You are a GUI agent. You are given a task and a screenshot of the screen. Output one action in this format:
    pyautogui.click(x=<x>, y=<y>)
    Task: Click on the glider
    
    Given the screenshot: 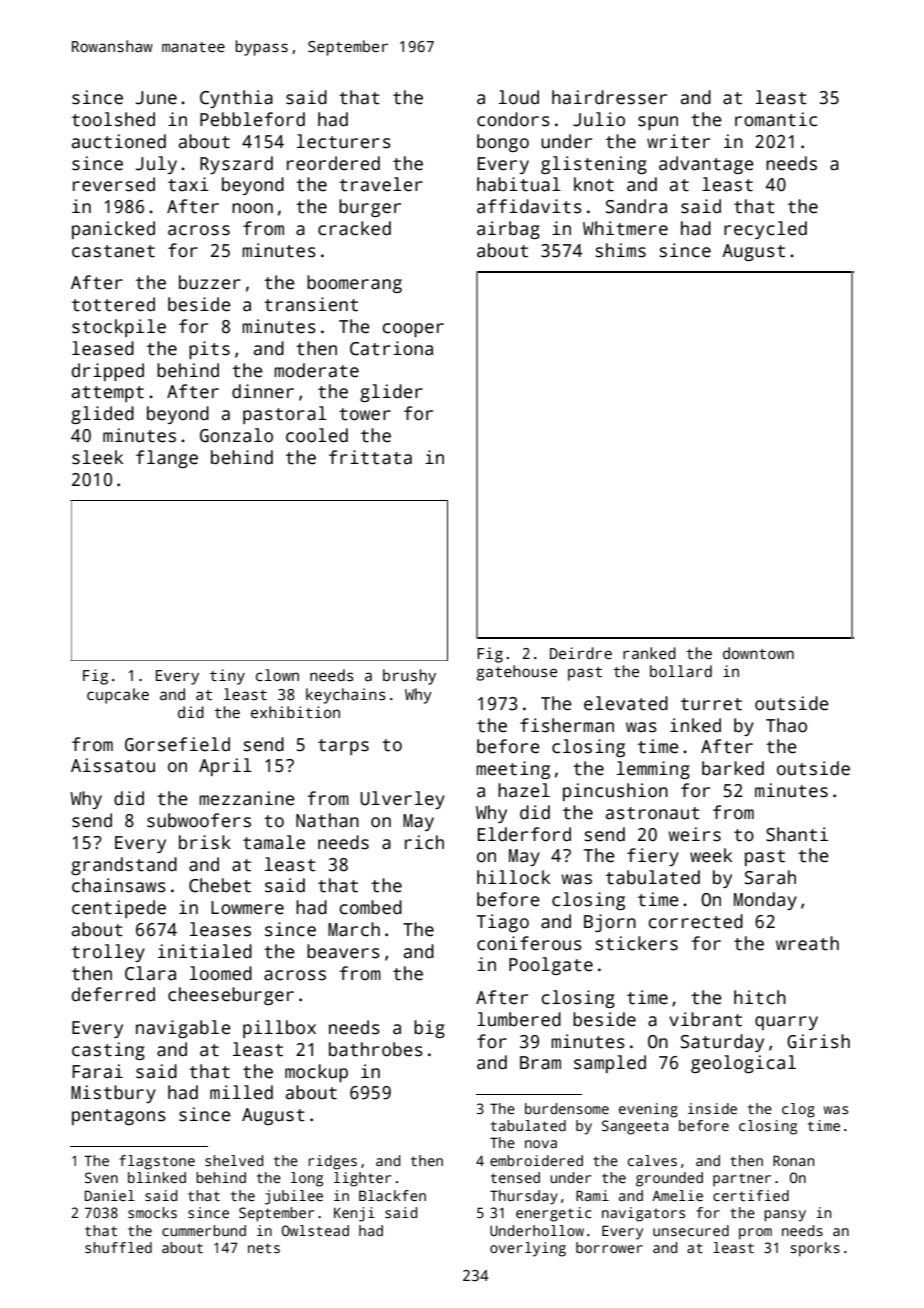 What is the action you would take?
    pyautogui.click(x=391, y=393)
